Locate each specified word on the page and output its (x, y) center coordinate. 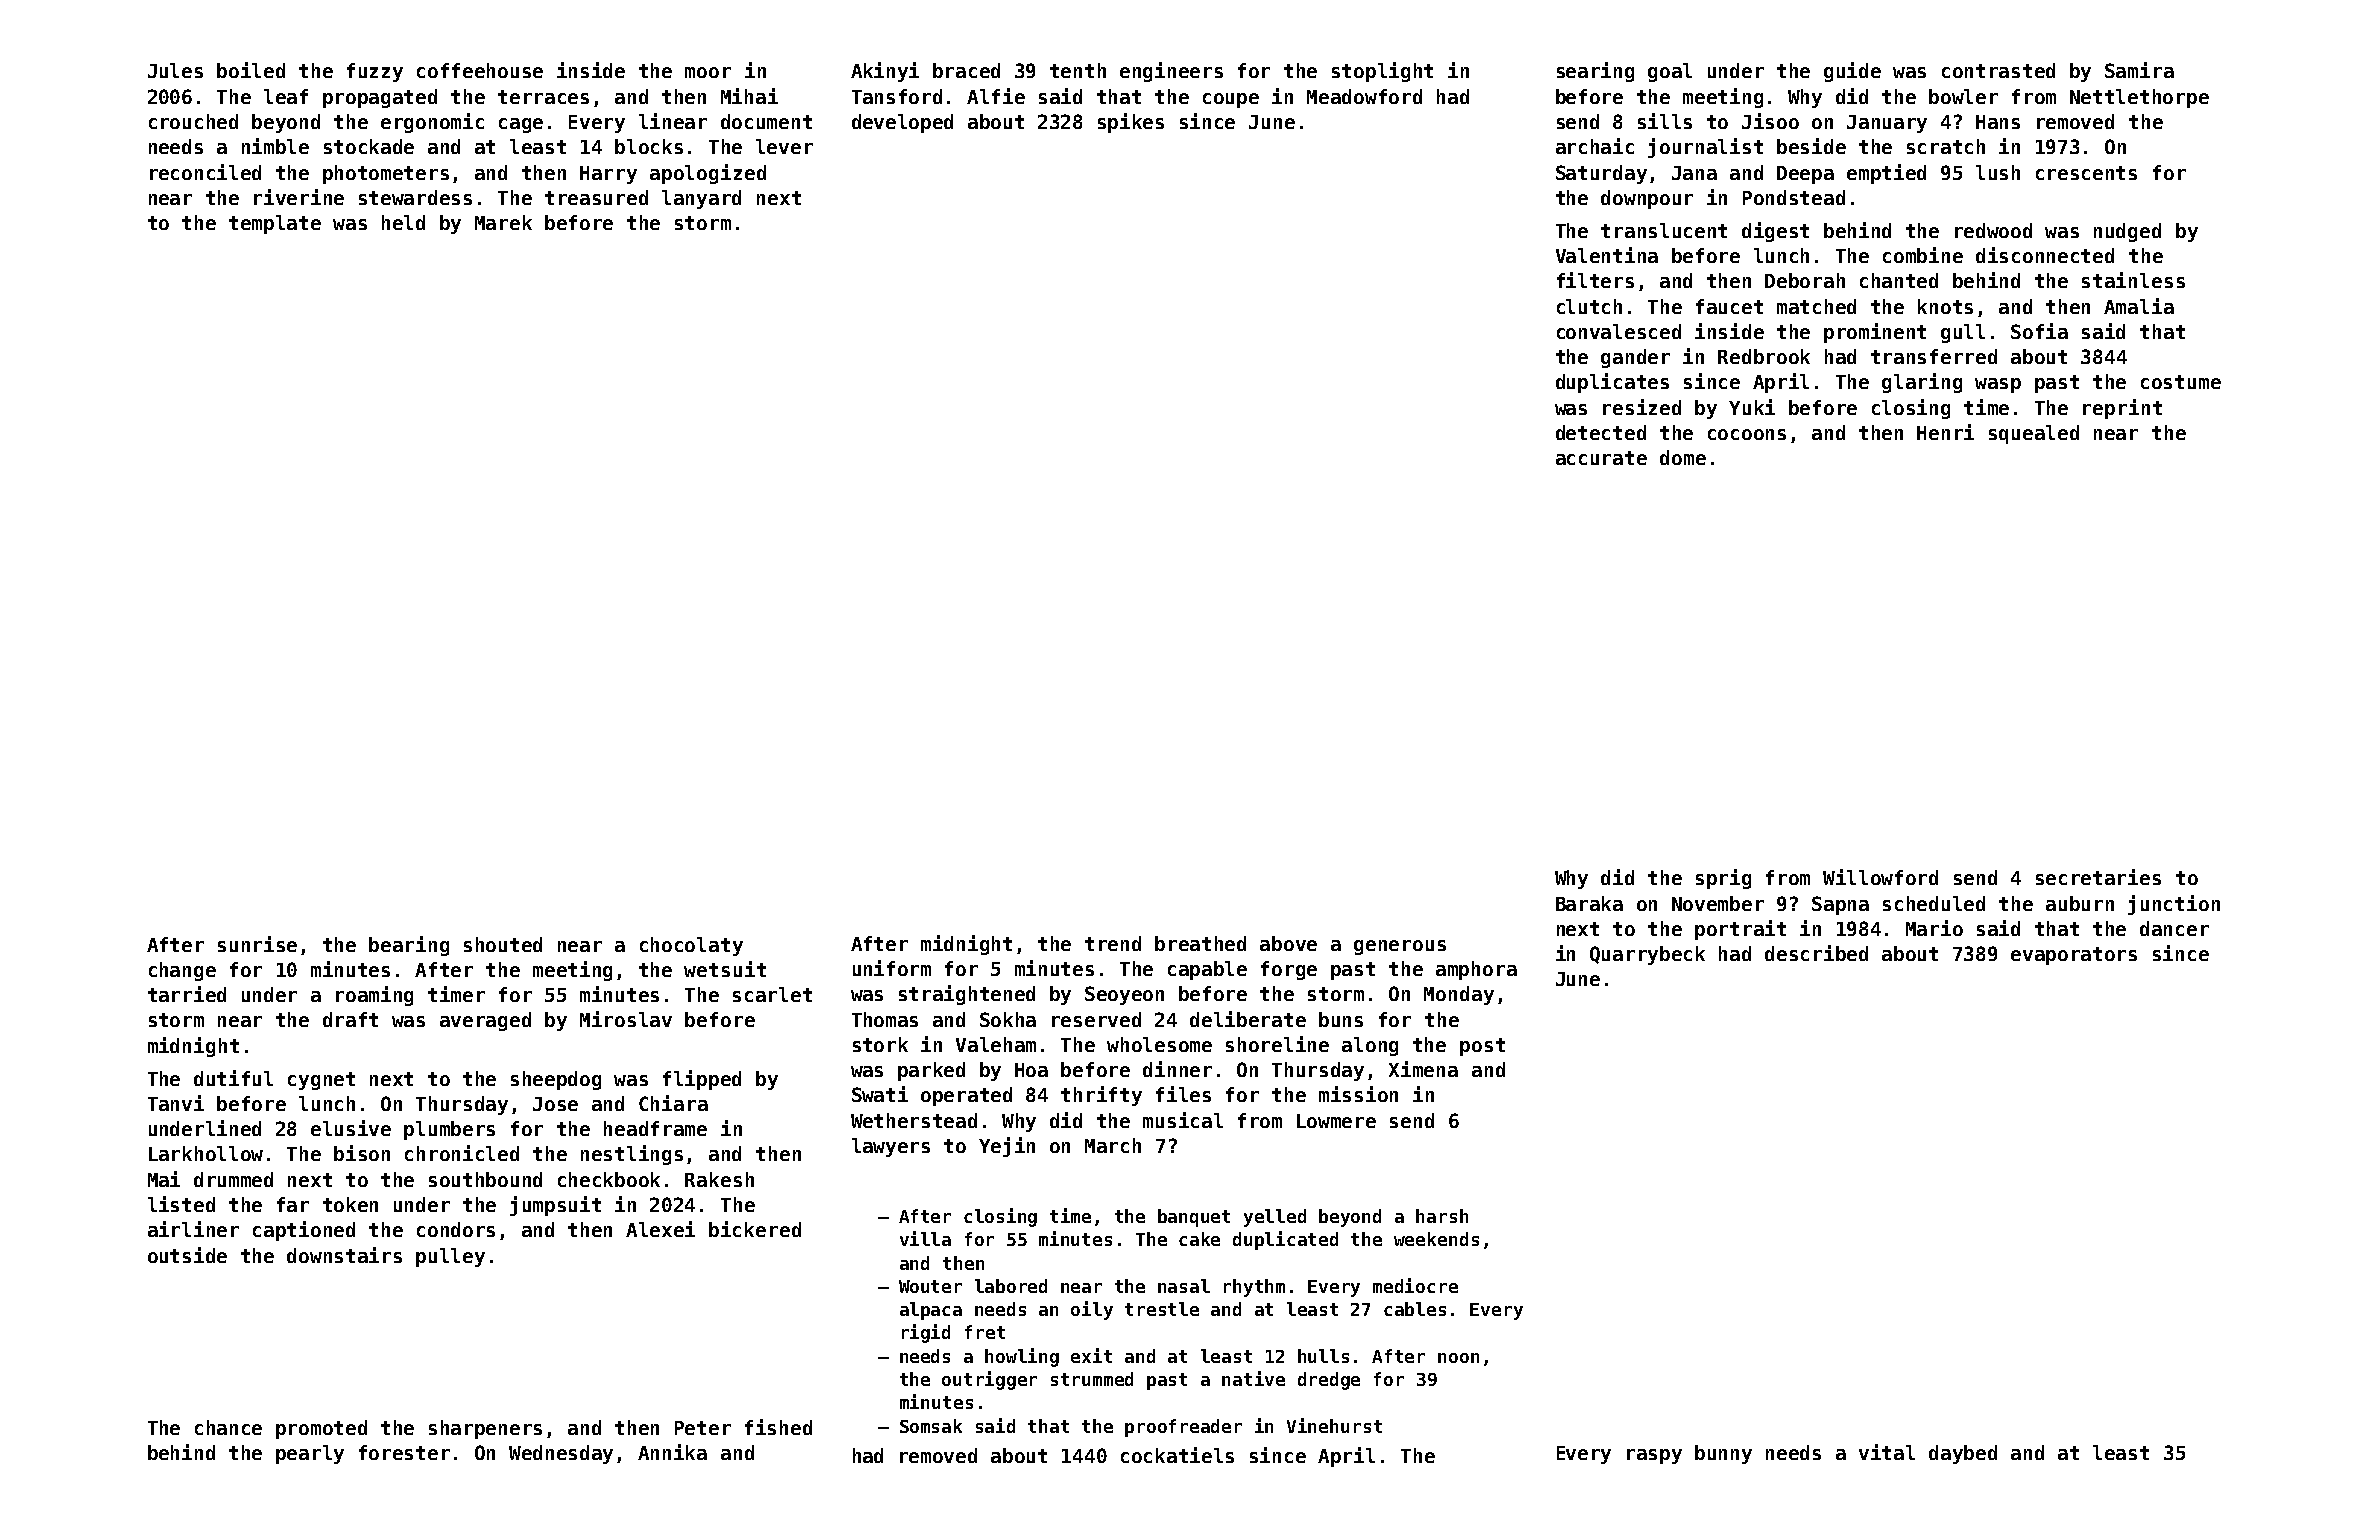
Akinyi (885, 72)
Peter (703, 1428)
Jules (175, 70)
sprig (1723, 879)
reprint (2122, 409)
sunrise (257, 944)
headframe (655, 1128)
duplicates (1612, 383)
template (275, 224)
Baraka (1589, 903)
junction (2174, 905)
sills (1665, 121)
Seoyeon (1124, 995)
